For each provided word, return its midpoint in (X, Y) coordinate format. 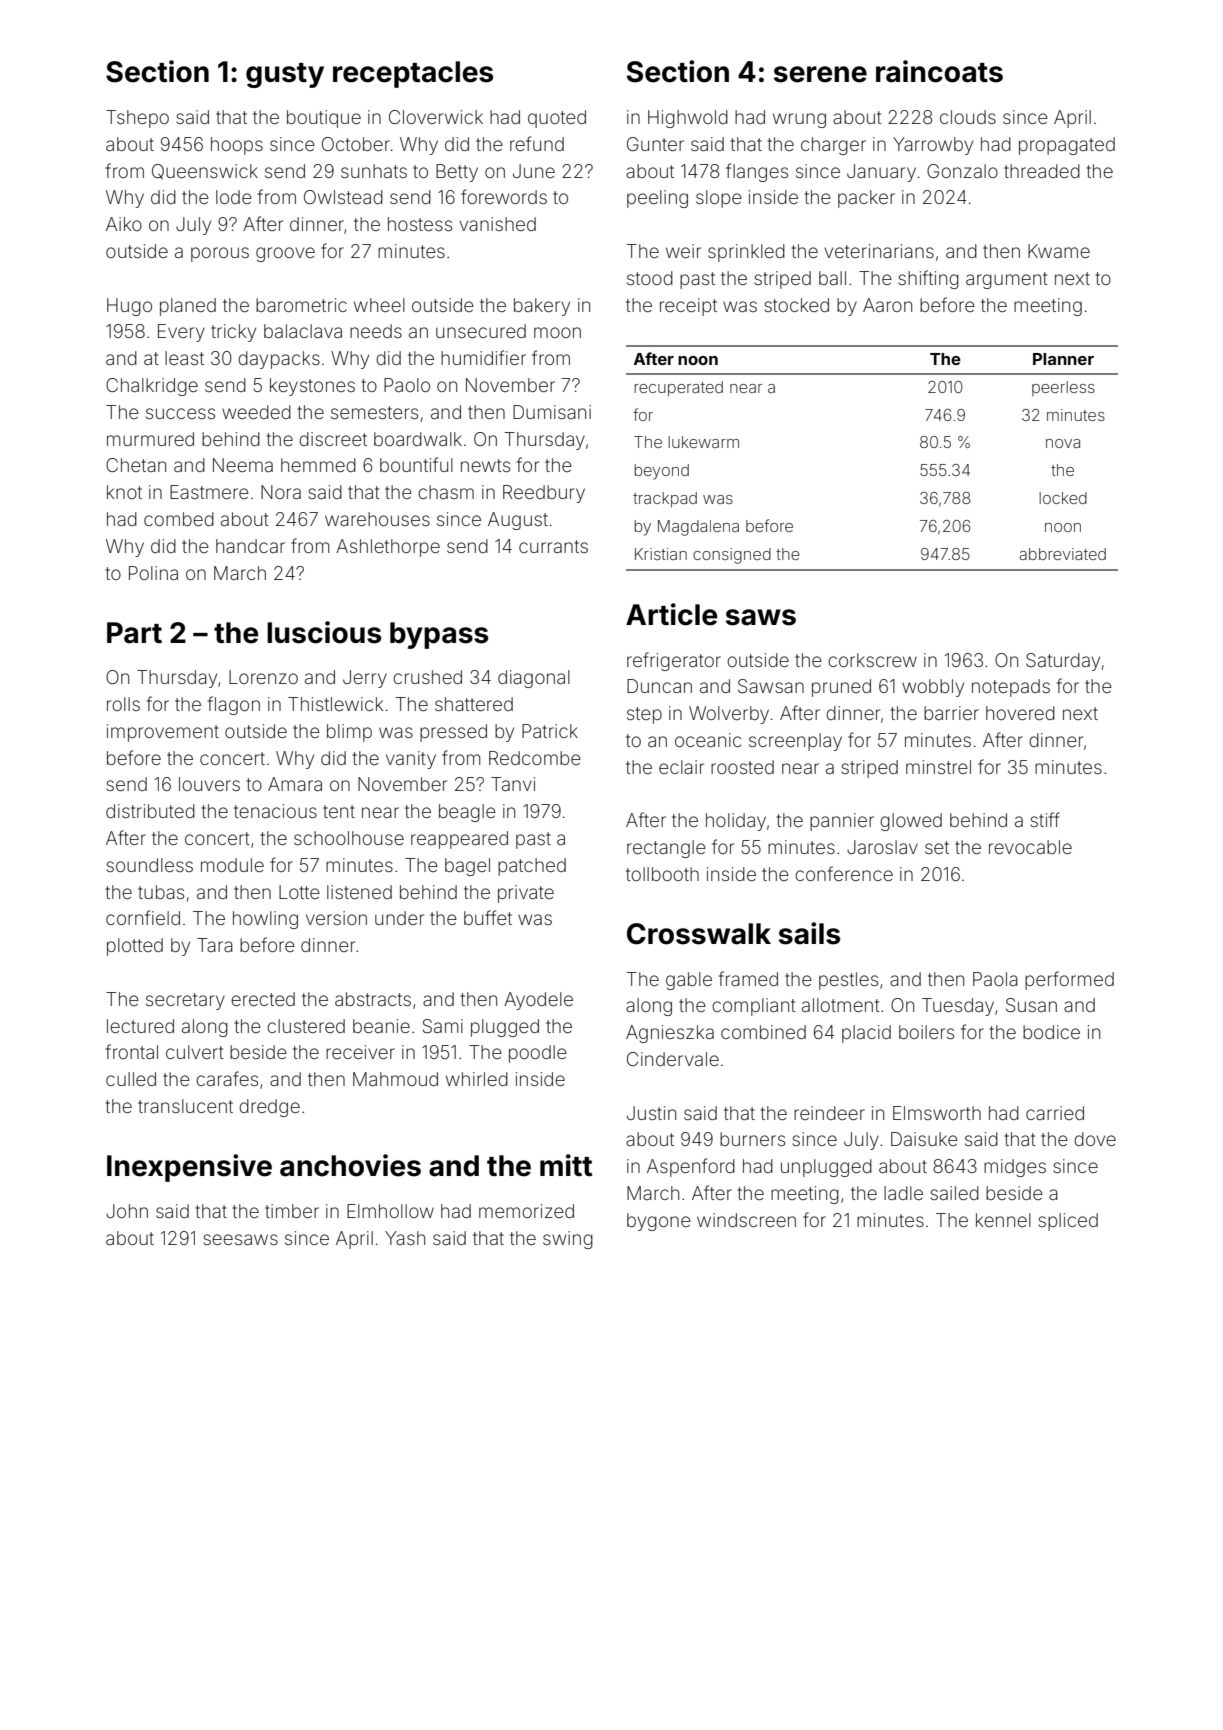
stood (650, 278)
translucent (185, 1106)
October (356, 144)
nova (1063, 443)
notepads (1011, 688)
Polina (153, 573)
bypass (439, 635)
